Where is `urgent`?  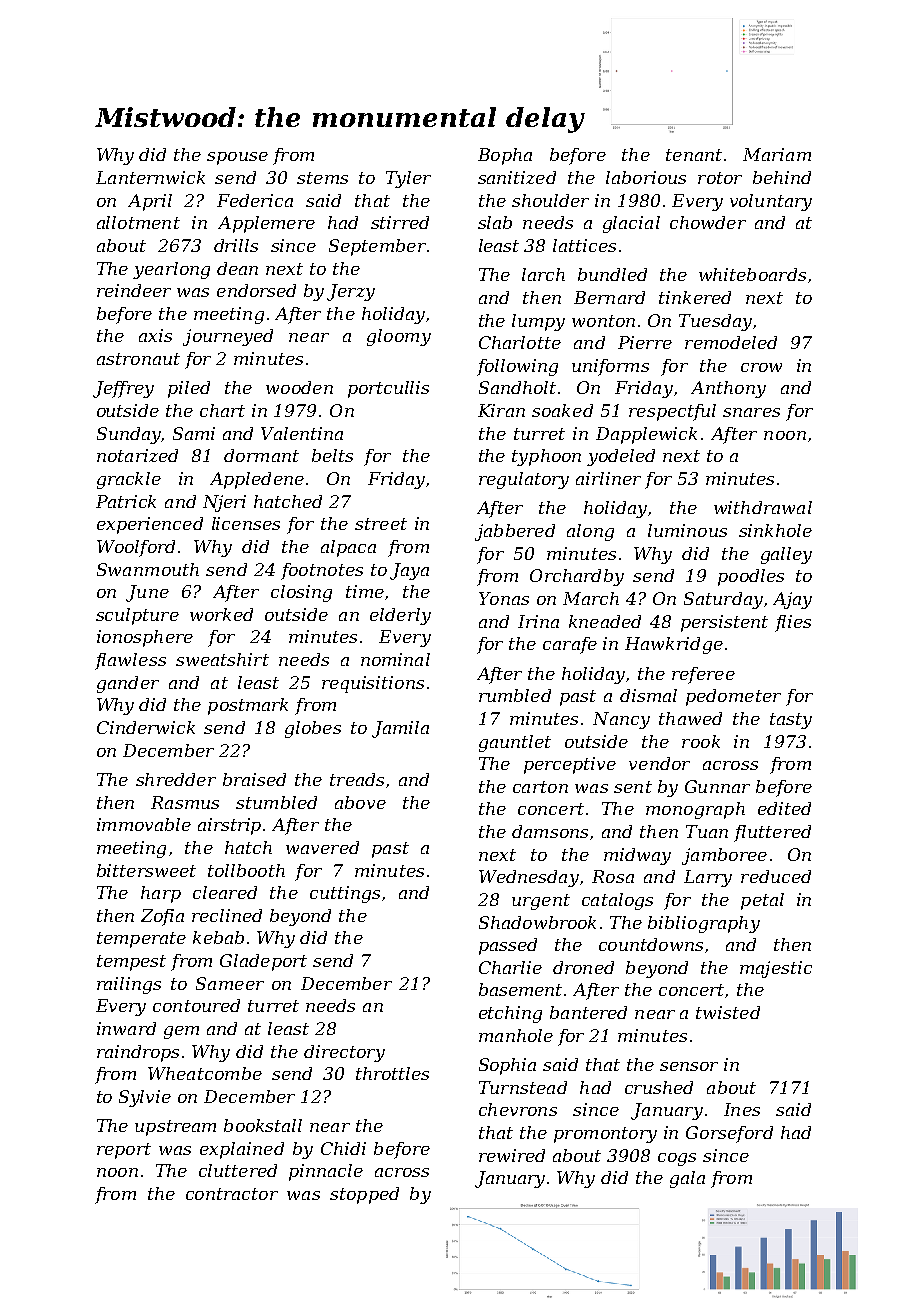
urgent is located at coordinates (541, 902).
